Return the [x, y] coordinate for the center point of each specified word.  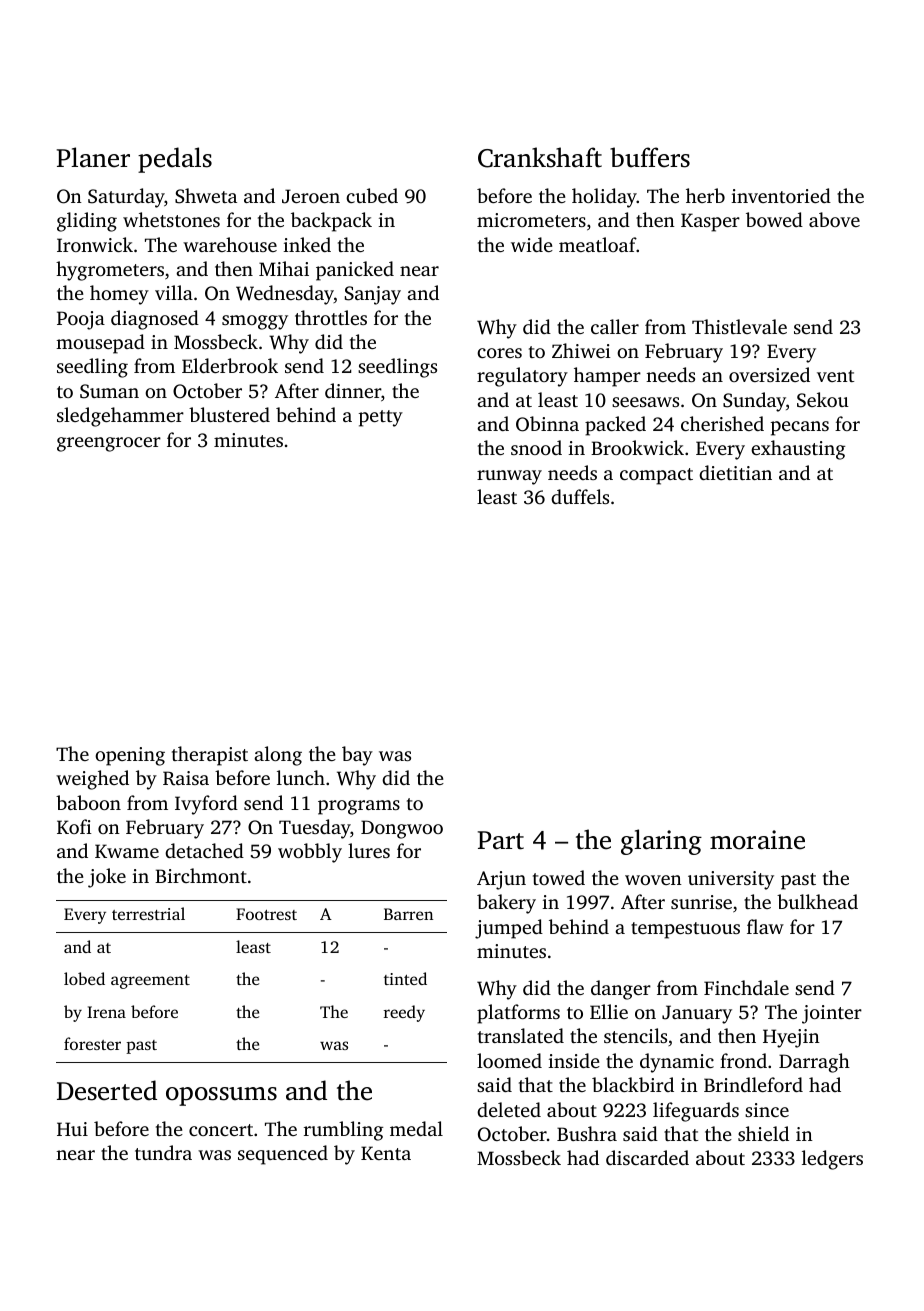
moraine [757, 840]
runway [509, 477]
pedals [175, 160]
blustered [229, 414]
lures [369, 850]
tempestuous [685, 930]
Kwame [127, 851]
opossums [221, 1096]
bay [357, 756]
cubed [372, 195]
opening [130, 756]
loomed [509, 1060]
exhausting [798, 450]
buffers [650, 157]
